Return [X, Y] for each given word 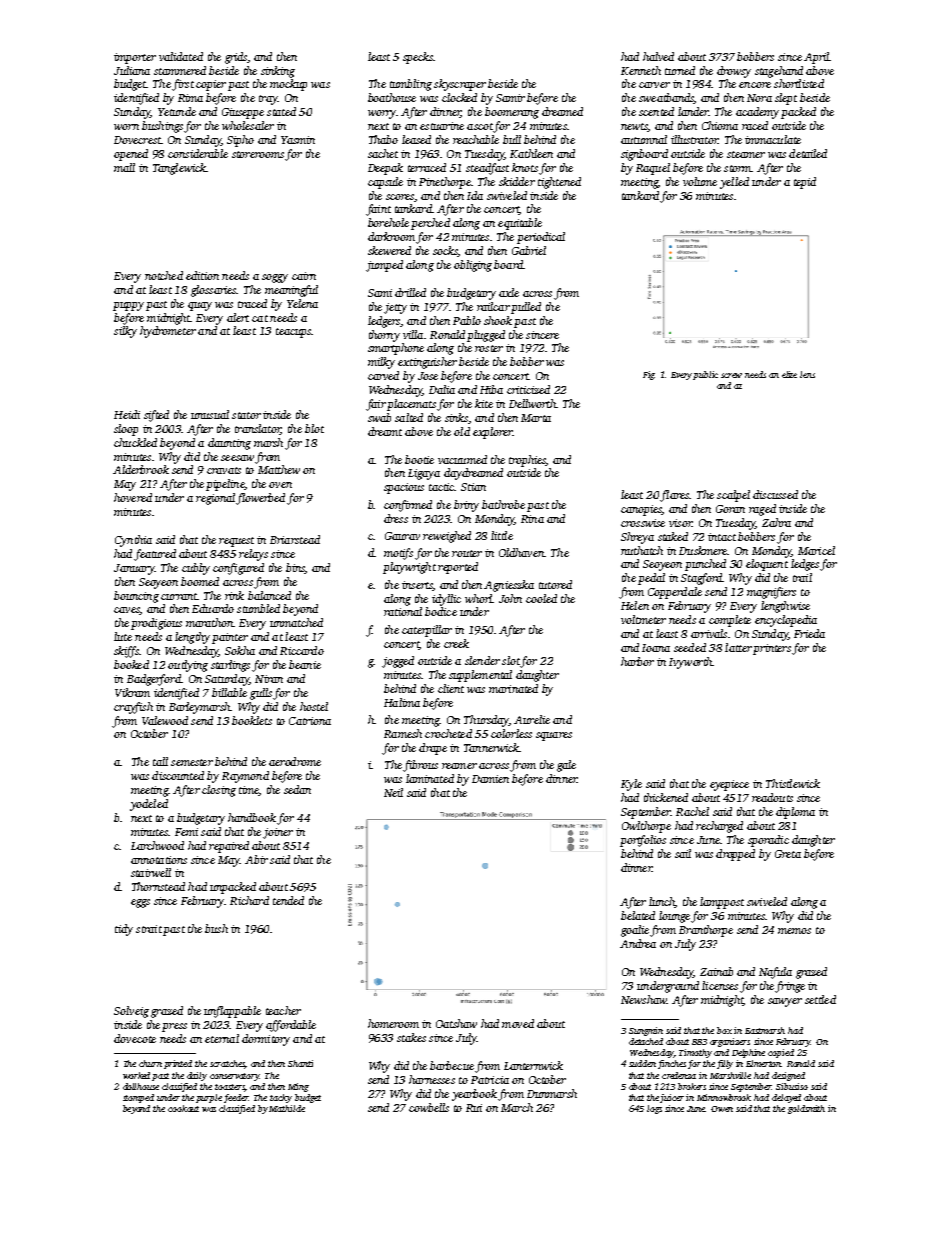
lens [807, 374]
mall [124, 167]
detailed [808, 153]
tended [288, 900]
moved [518, 1023]
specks [418, 58]
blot [314, 428]
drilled [410, 292]
